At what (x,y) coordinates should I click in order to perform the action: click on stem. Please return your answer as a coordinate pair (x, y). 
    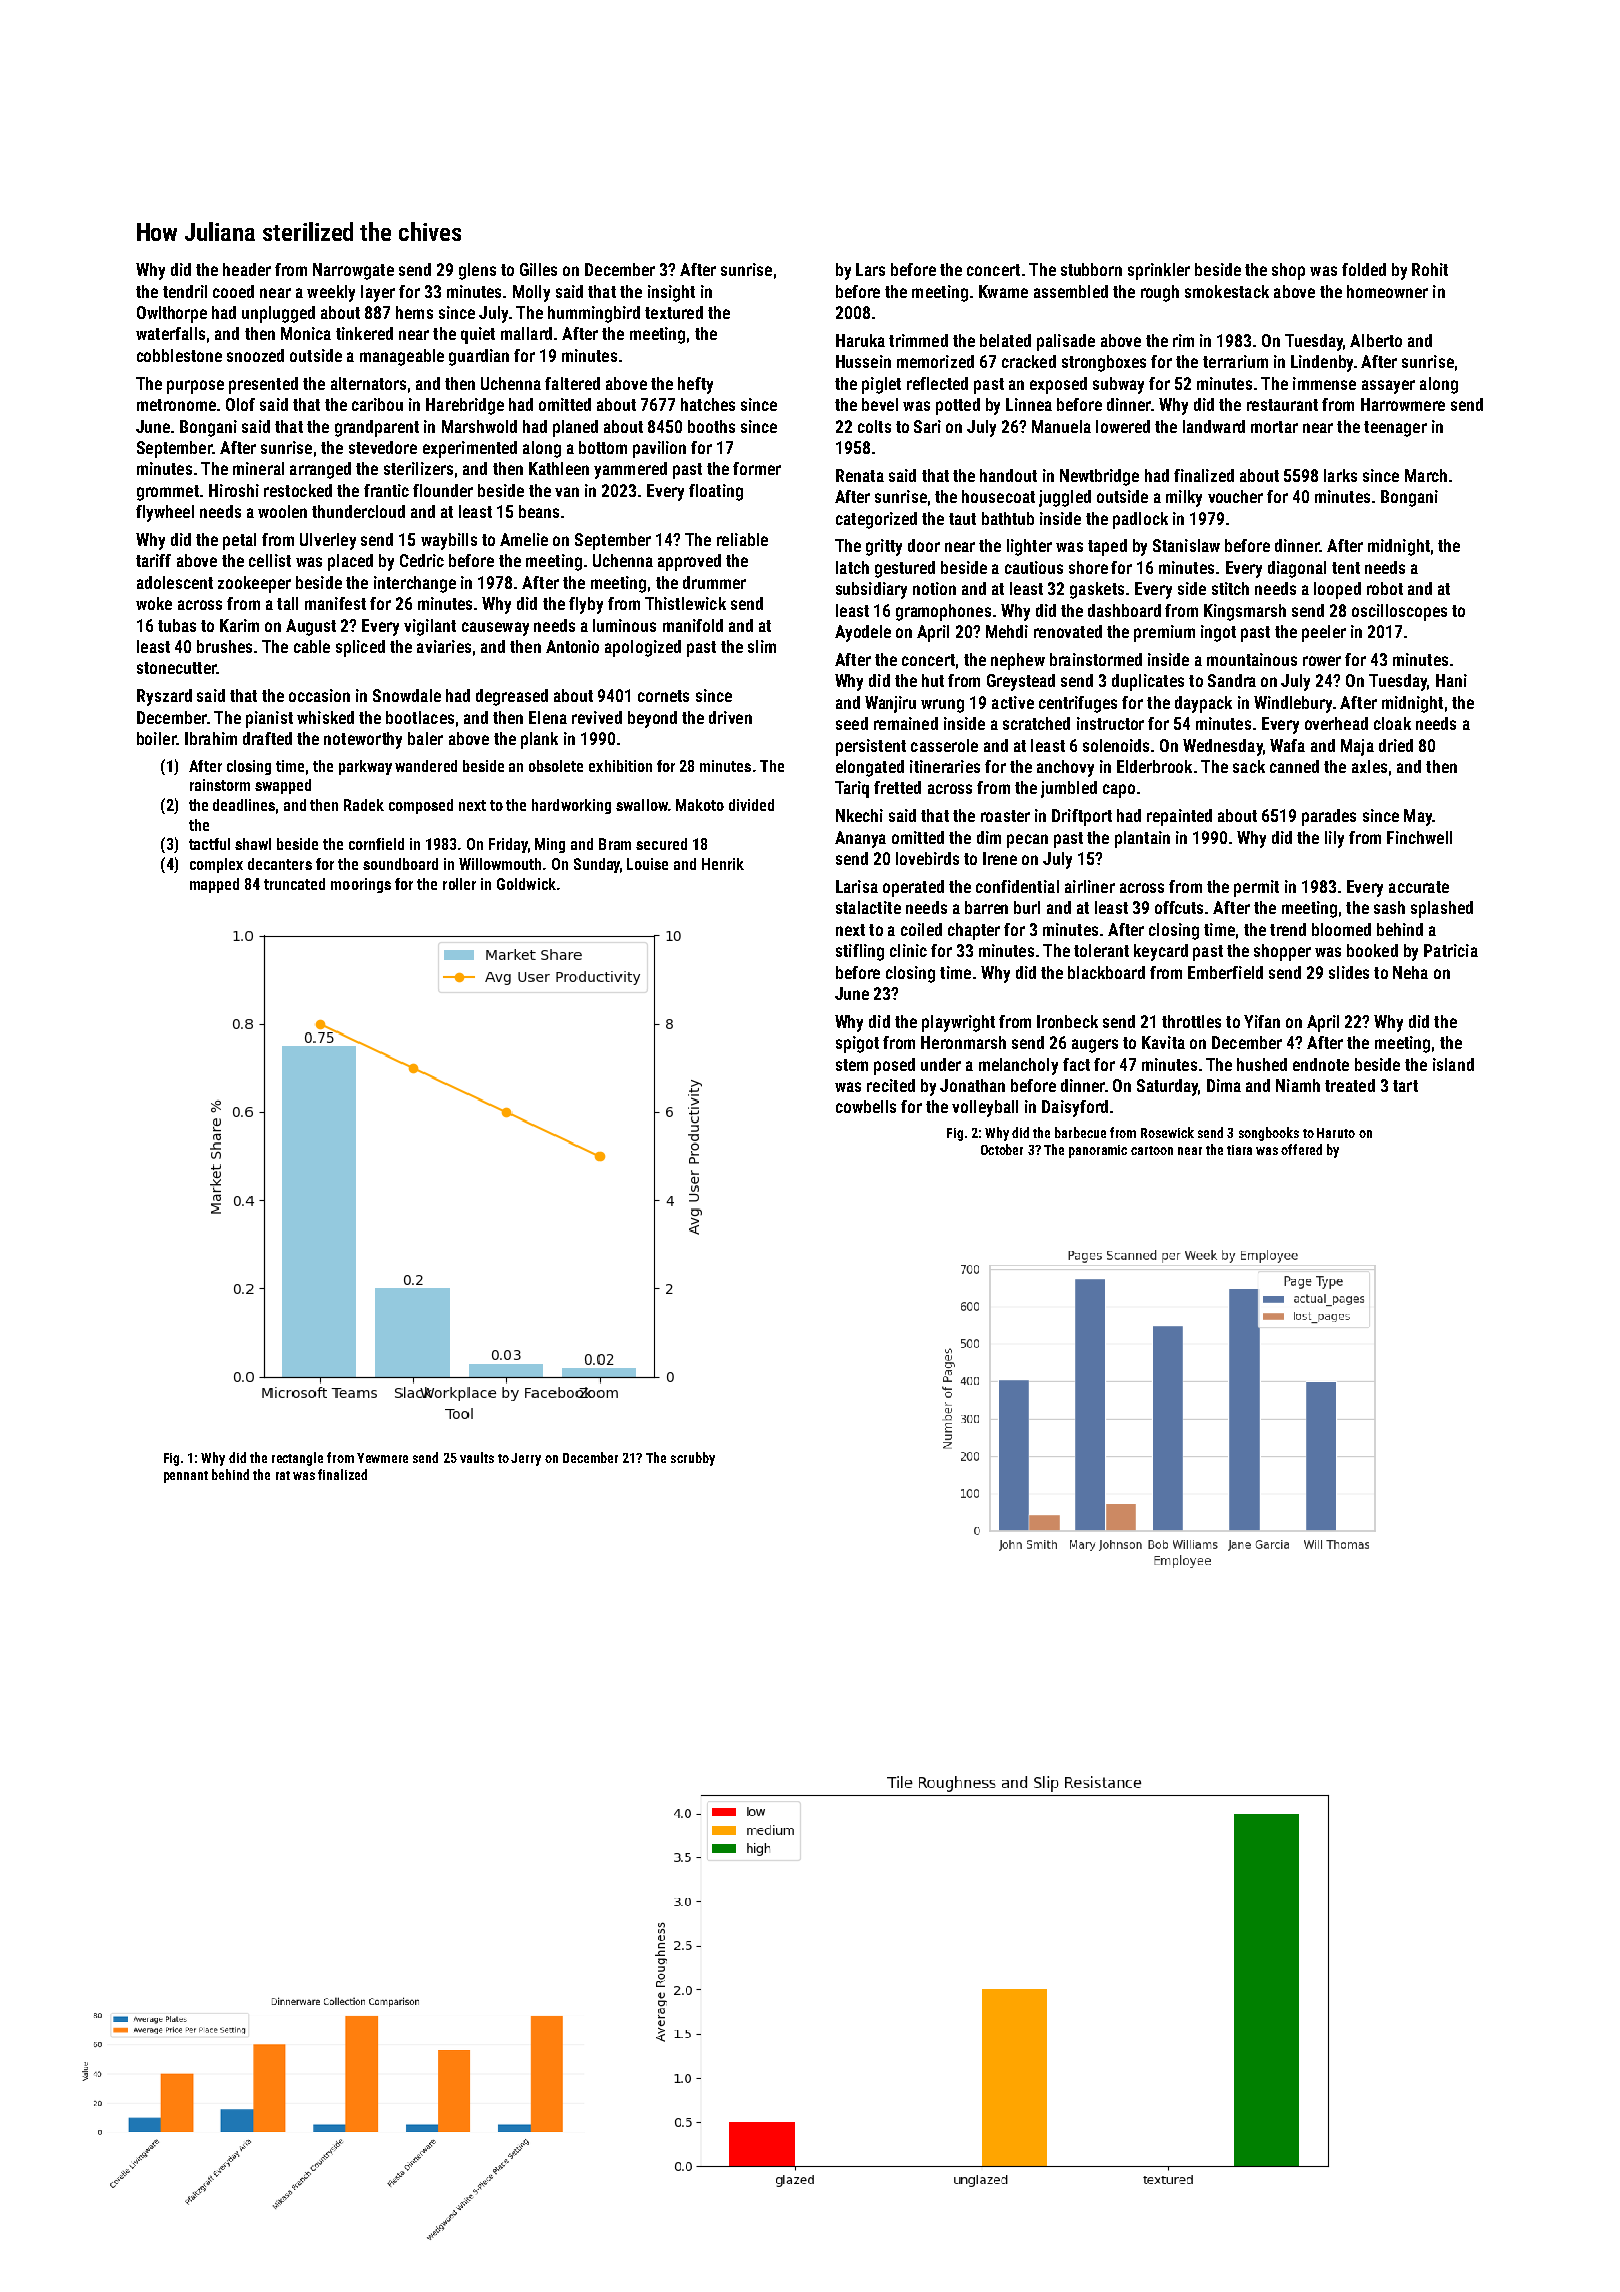
    Looking at the image, I should click on (852, 1065).
